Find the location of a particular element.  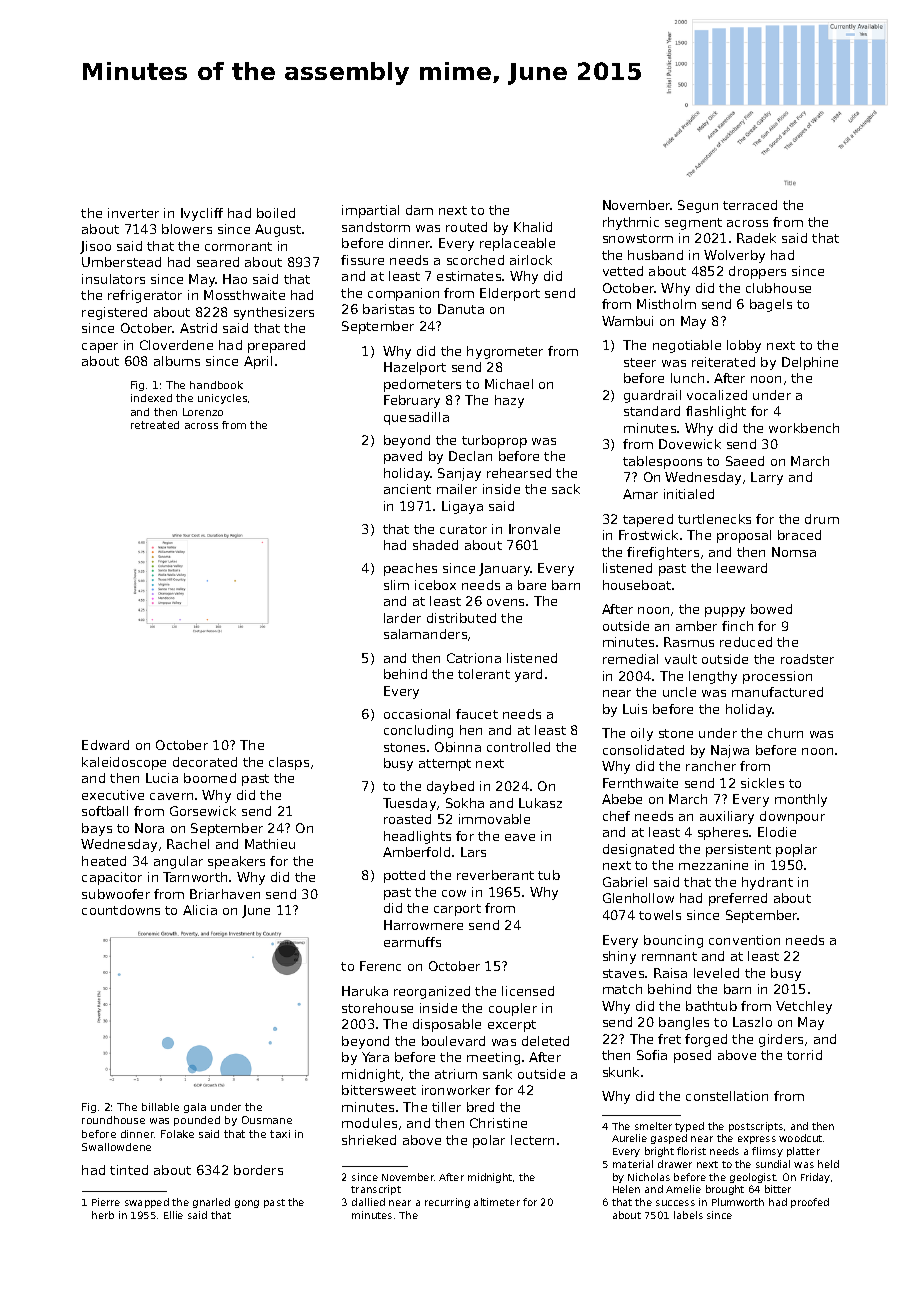

Edward is located at coordinates (105, 745).
